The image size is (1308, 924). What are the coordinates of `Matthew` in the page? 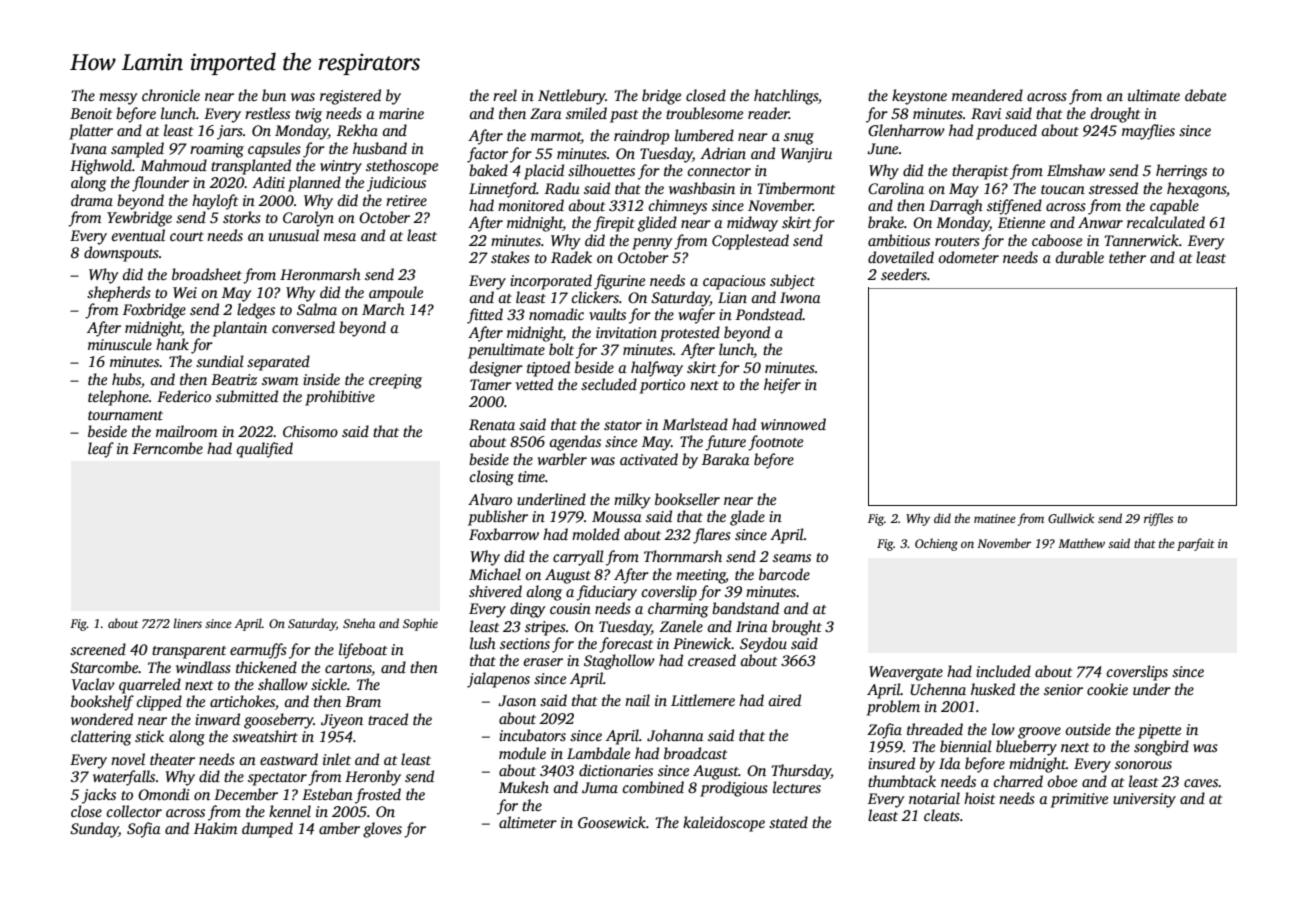 It's located at (1081, 543).
